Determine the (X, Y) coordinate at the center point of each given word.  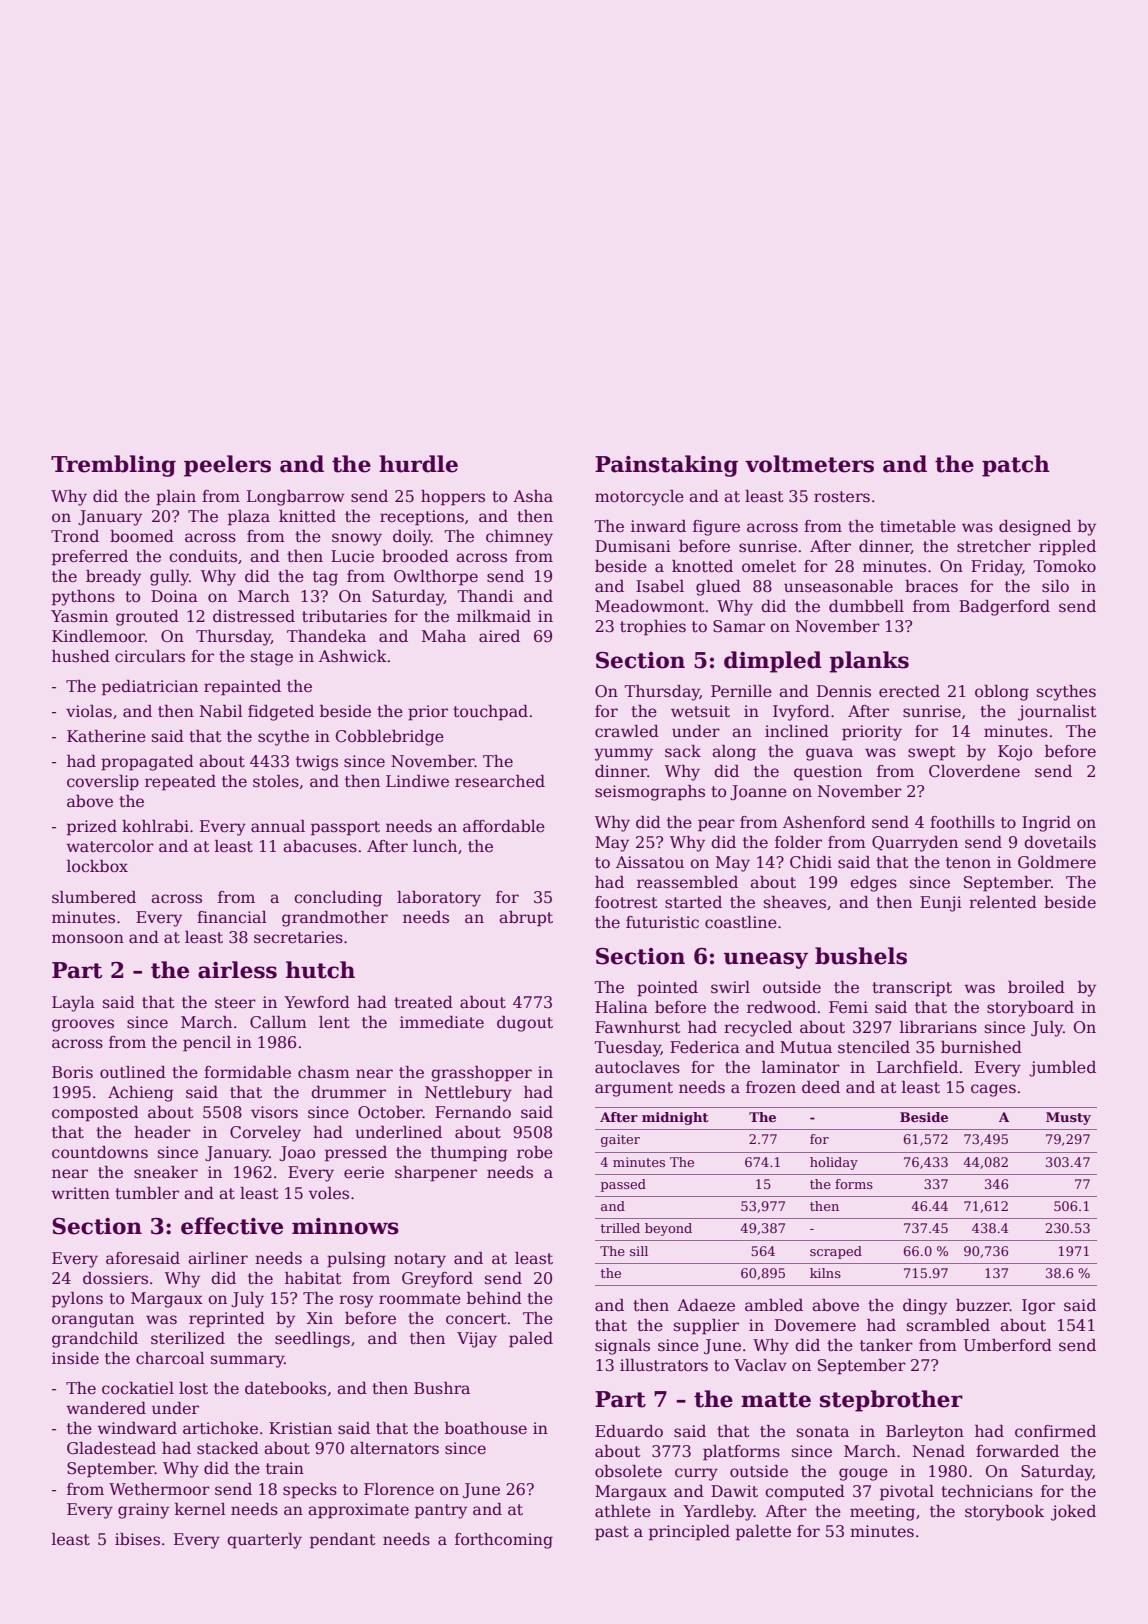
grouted (147, 618)
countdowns (100, 1152)
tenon (968, 863)
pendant (343, 1541)
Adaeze (706, 1305)
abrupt (526, 919)
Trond (75, 536)
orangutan (93, 1320)
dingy (925, 1307)
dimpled (773, 662)
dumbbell (866, 606)
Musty (1068, 1118)
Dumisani (633, 546)
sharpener (436, 1174)
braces (931, 586)
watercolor (110, 846)
